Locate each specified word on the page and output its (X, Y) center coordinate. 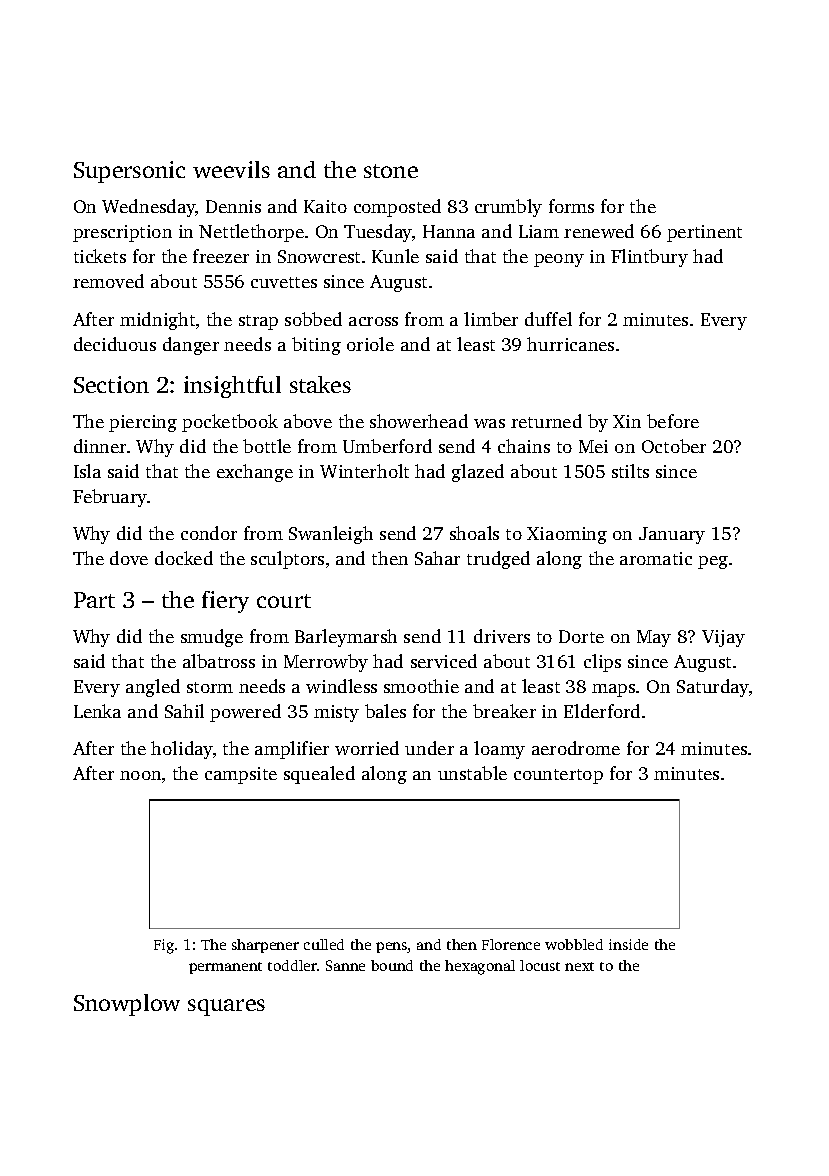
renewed (599, 231)
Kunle (395, 256)
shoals (474, 533)
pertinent (704, 233)
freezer (221, 256)
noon (140, 775)
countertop (558, 776)
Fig (164, 946)
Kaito (325, 206)
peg (713, 562)
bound (392, 965)
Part (94, 600)
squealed (319, 775)
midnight (157, 321)
